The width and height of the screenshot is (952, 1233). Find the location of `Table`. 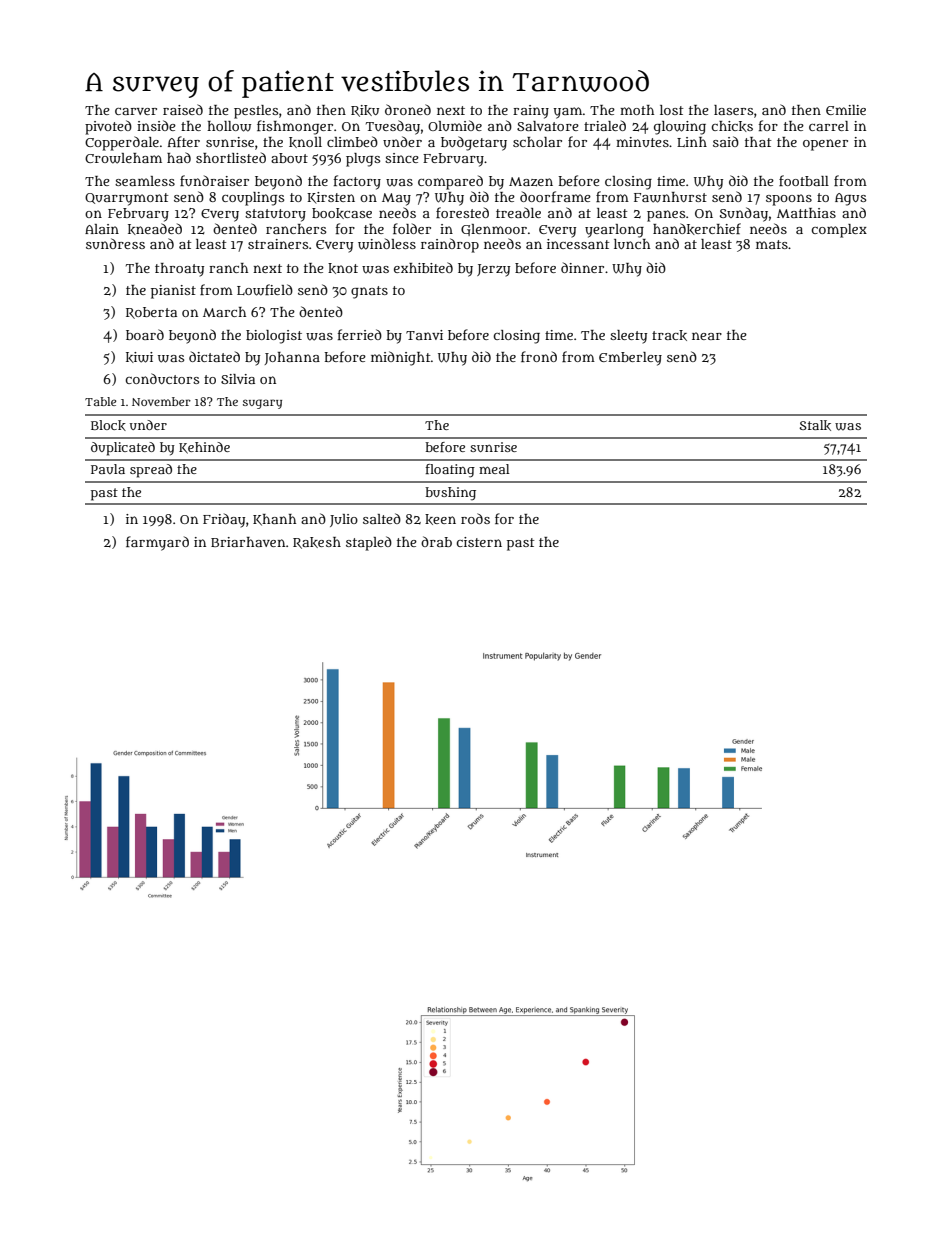

Table is located at coordinates (100, 401).
